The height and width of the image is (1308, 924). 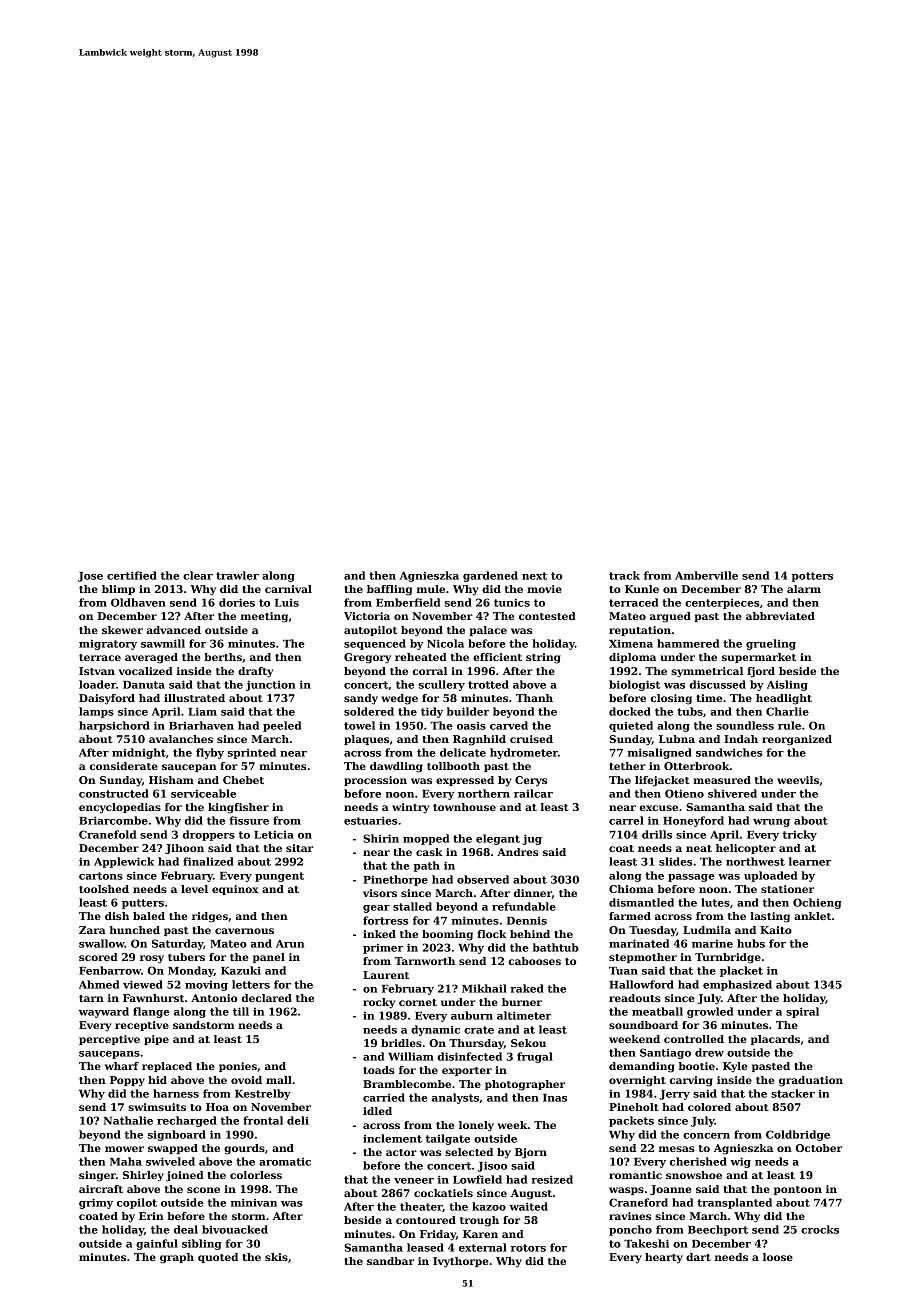 I want to click on bivouacked, so click(x=235, y=1229).
